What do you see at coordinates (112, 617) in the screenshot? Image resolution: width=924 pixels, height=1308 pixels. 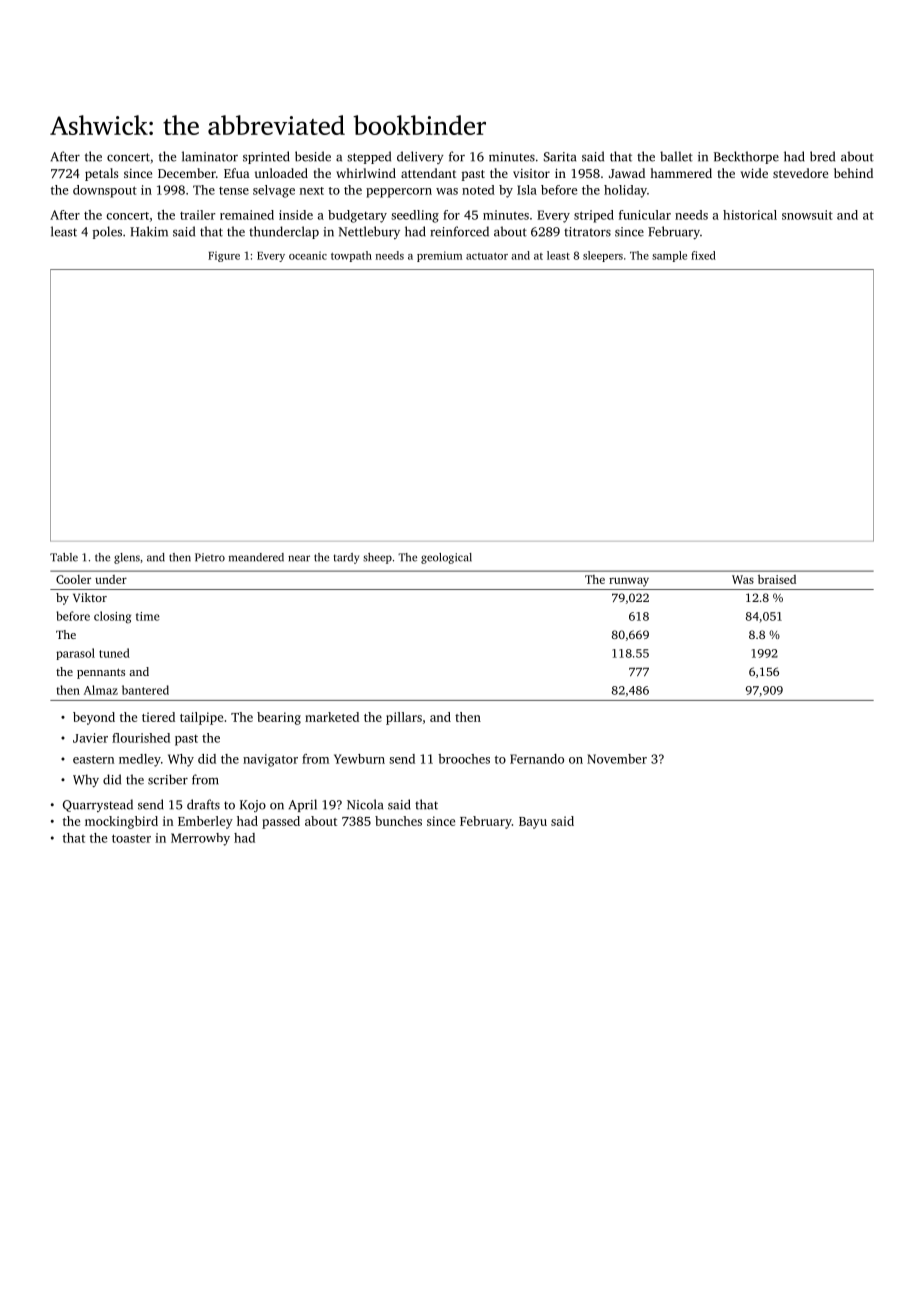 I see `closing` at bounding box center [112, 617].
